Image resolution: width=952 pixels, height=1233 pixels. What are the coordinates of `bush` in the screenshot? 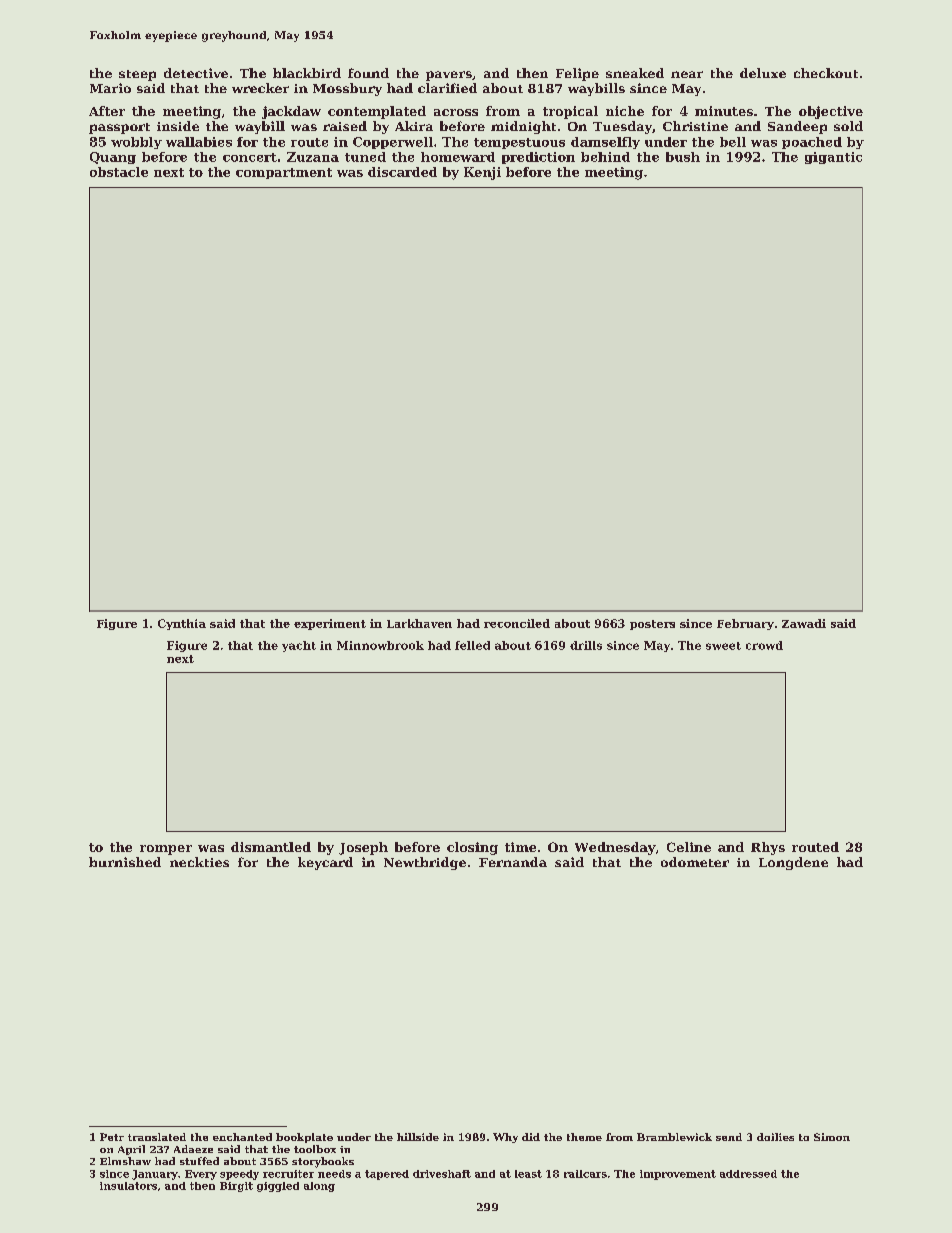 It's located at (683, 157).
